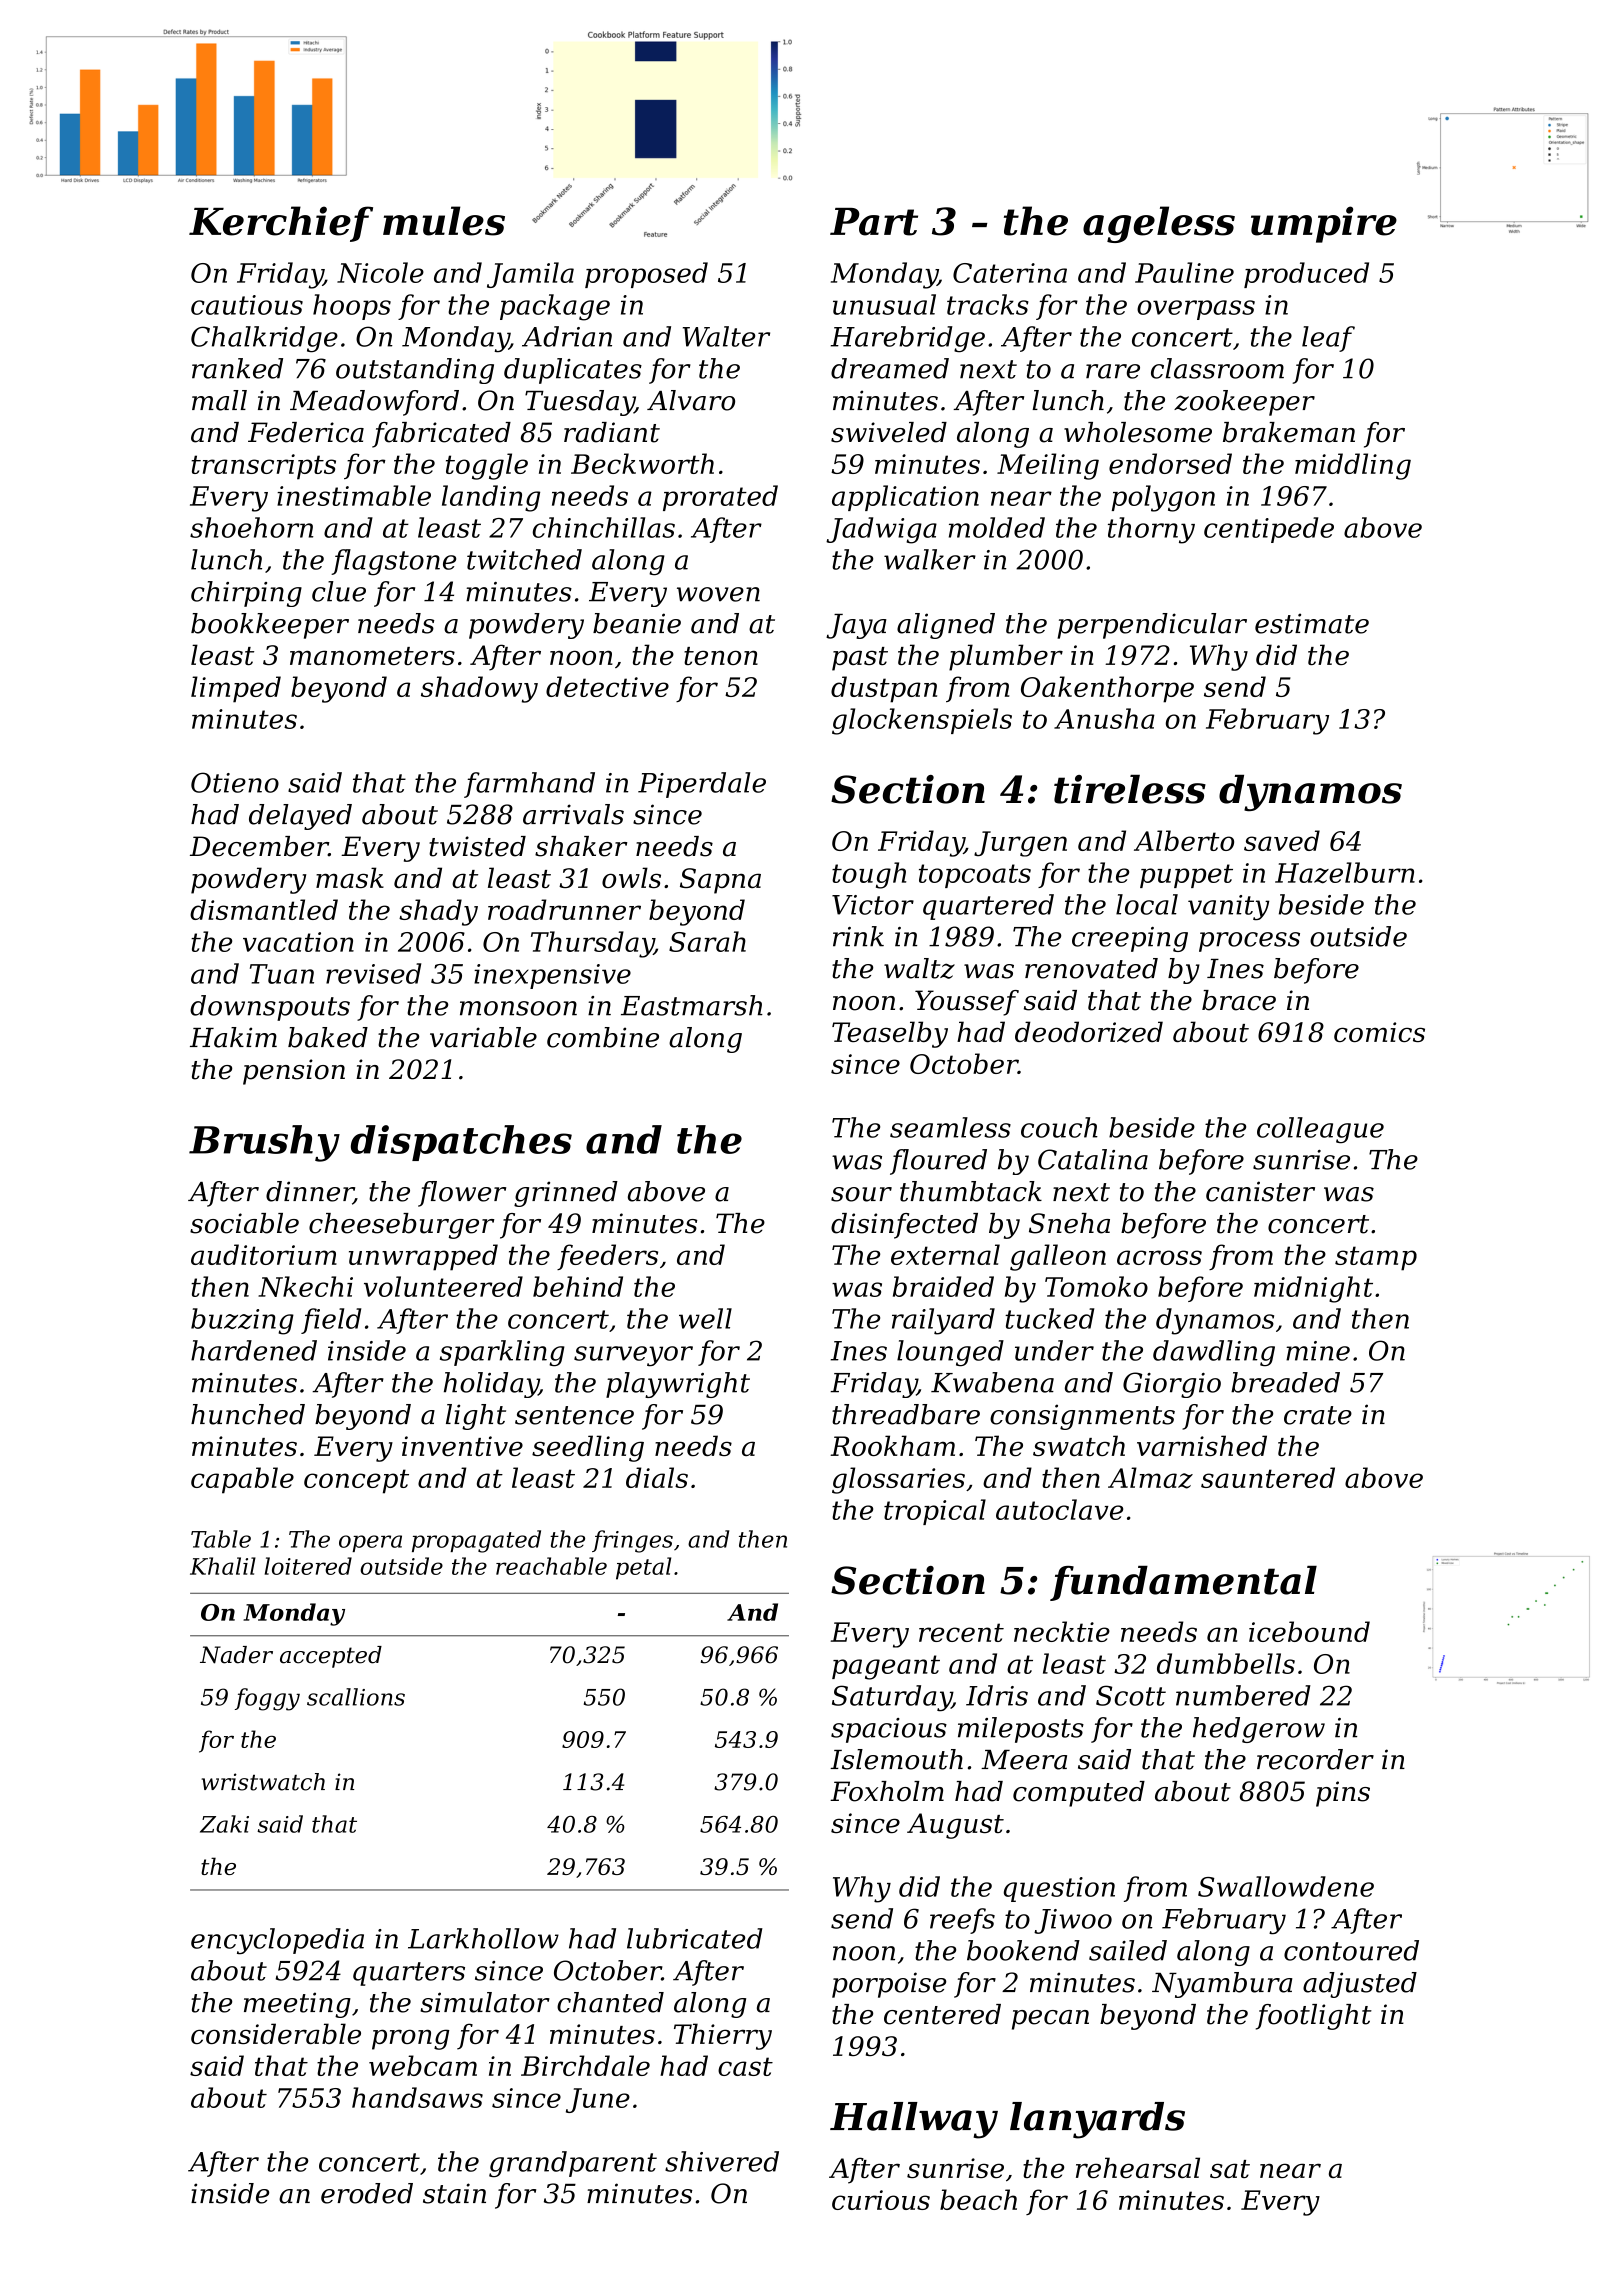  What do you see at coordinates (479, 689) in the document?
I see `shadowy` at bounding box center [479, 689].
